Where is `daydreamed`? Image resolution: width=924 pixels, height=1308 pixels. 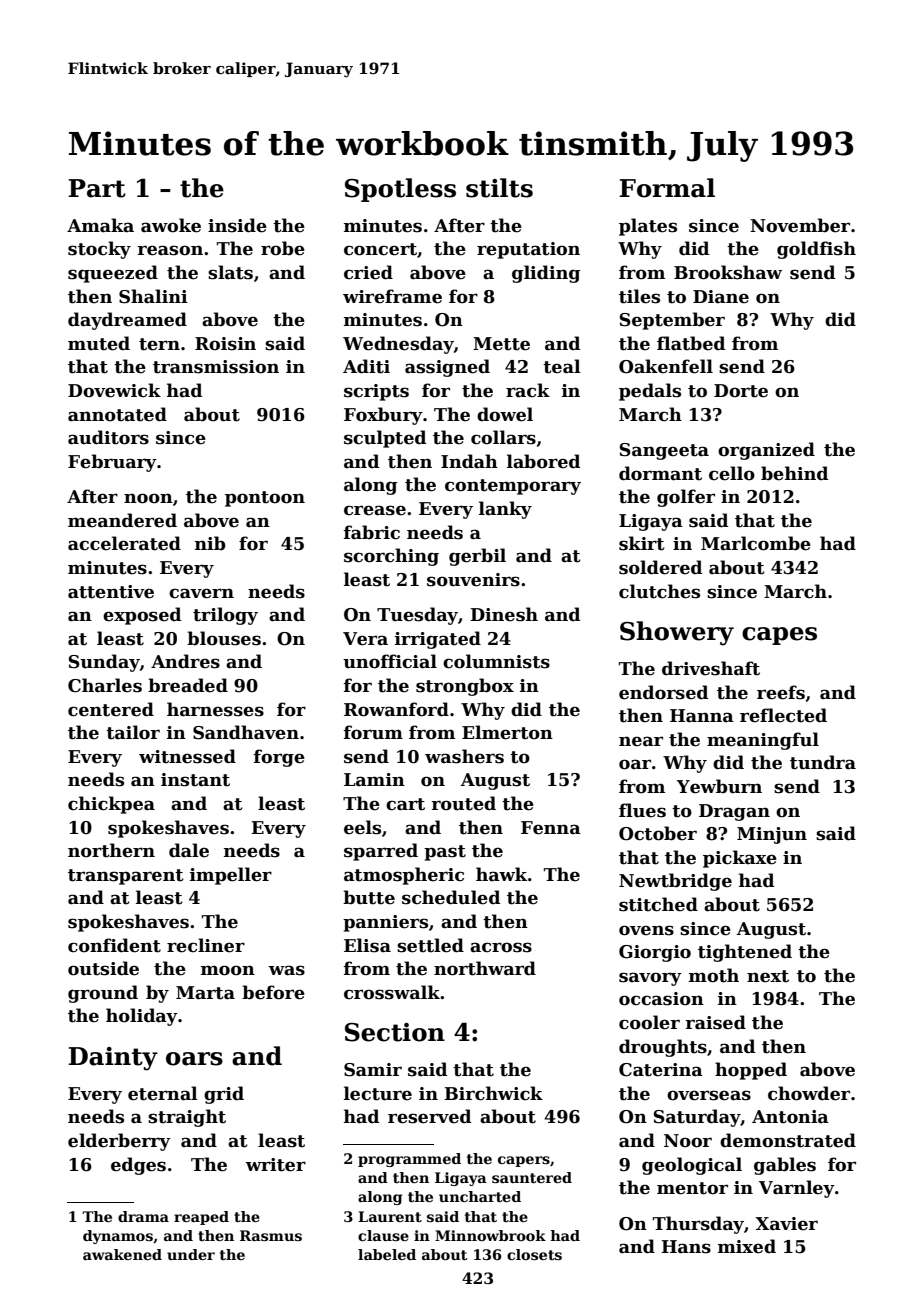 daydreamed is located at coordinates (127, 321).
